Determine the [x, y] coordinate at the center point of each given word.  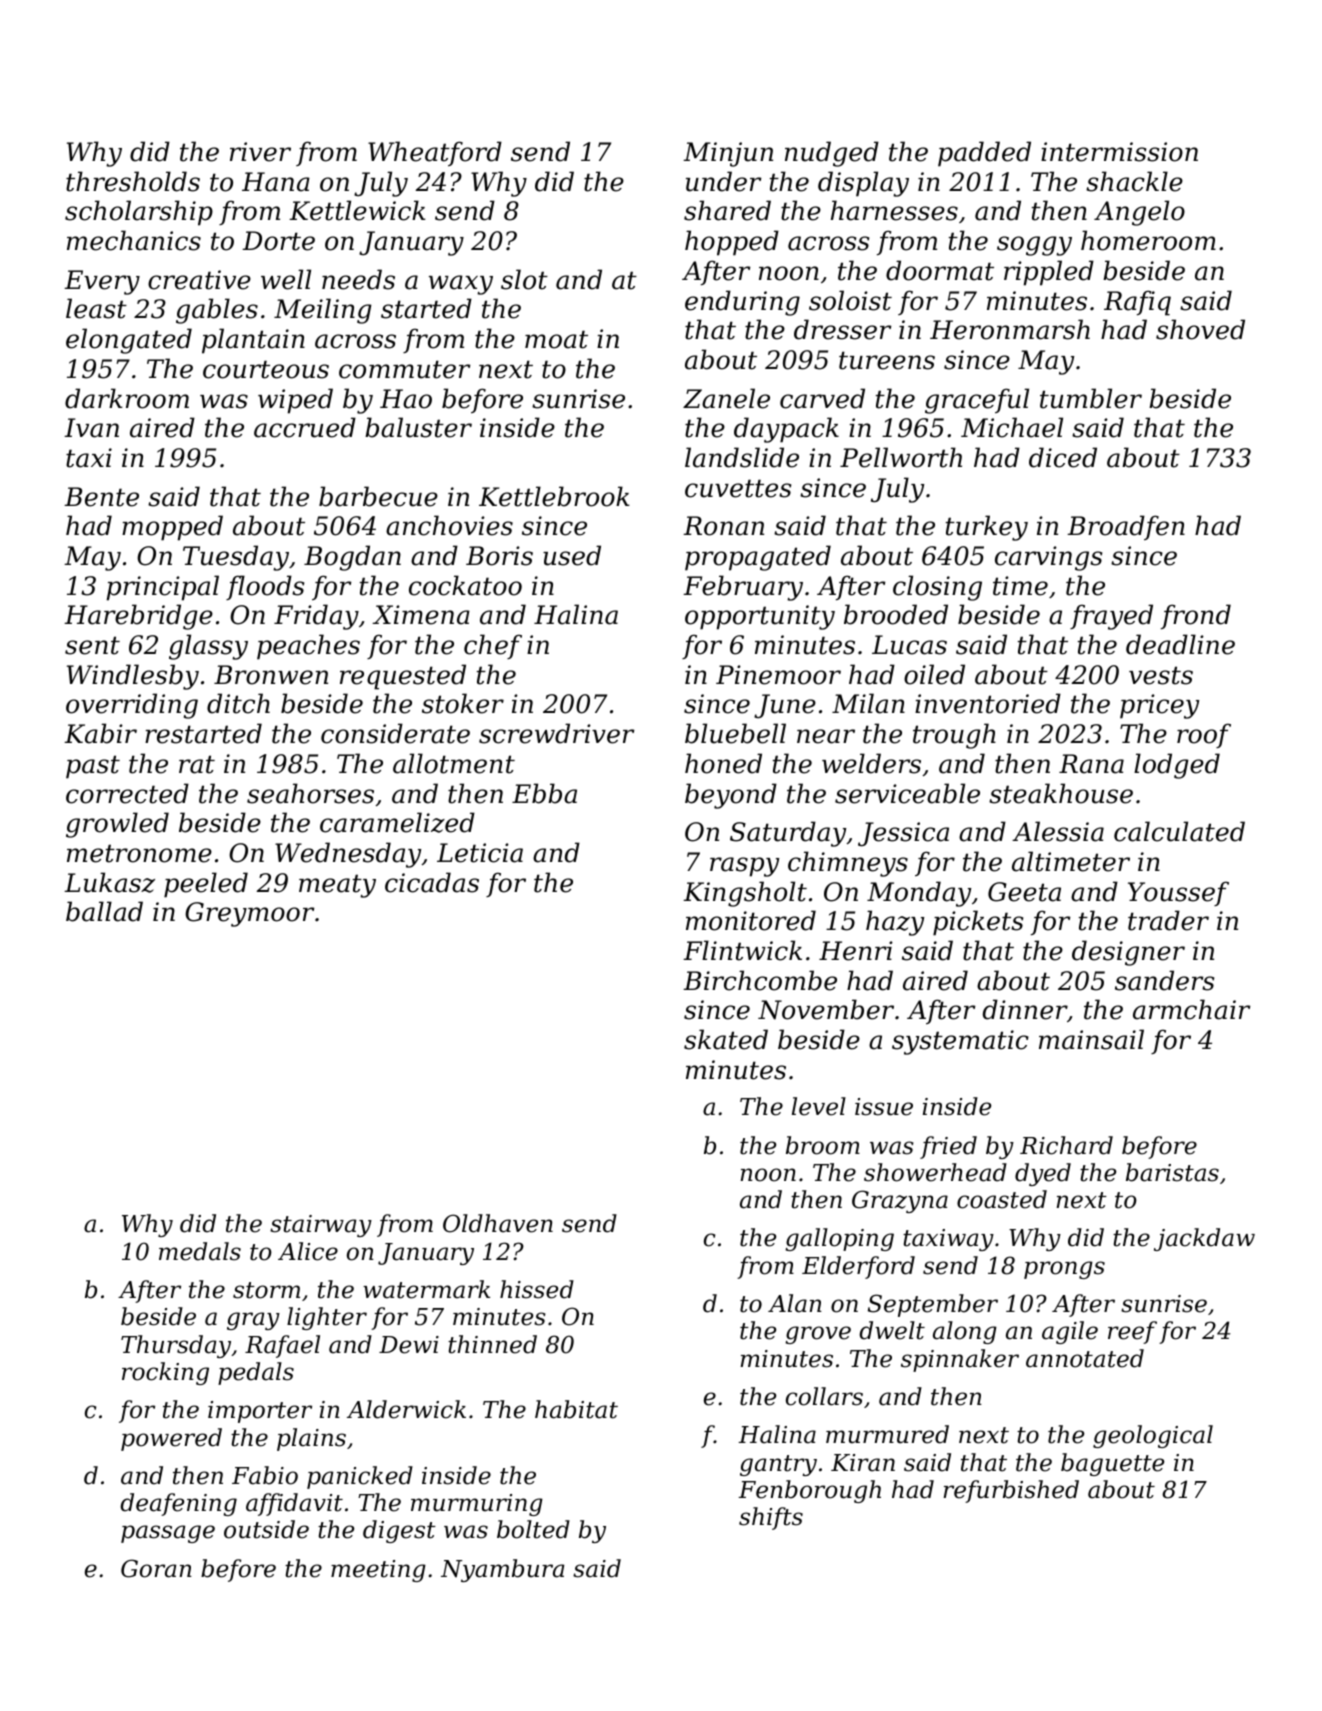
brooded [896, 614]
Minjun [728, 154]
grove [818, 1335]
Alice [308, 1251]
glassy [208, 647]
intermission [1119, 152]
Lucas [909, 645]
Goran [156, 1568]
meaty [337, 886]
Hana [276, 182]
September [933, 1305]
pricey [1159, 706]
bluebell [735, 733]
